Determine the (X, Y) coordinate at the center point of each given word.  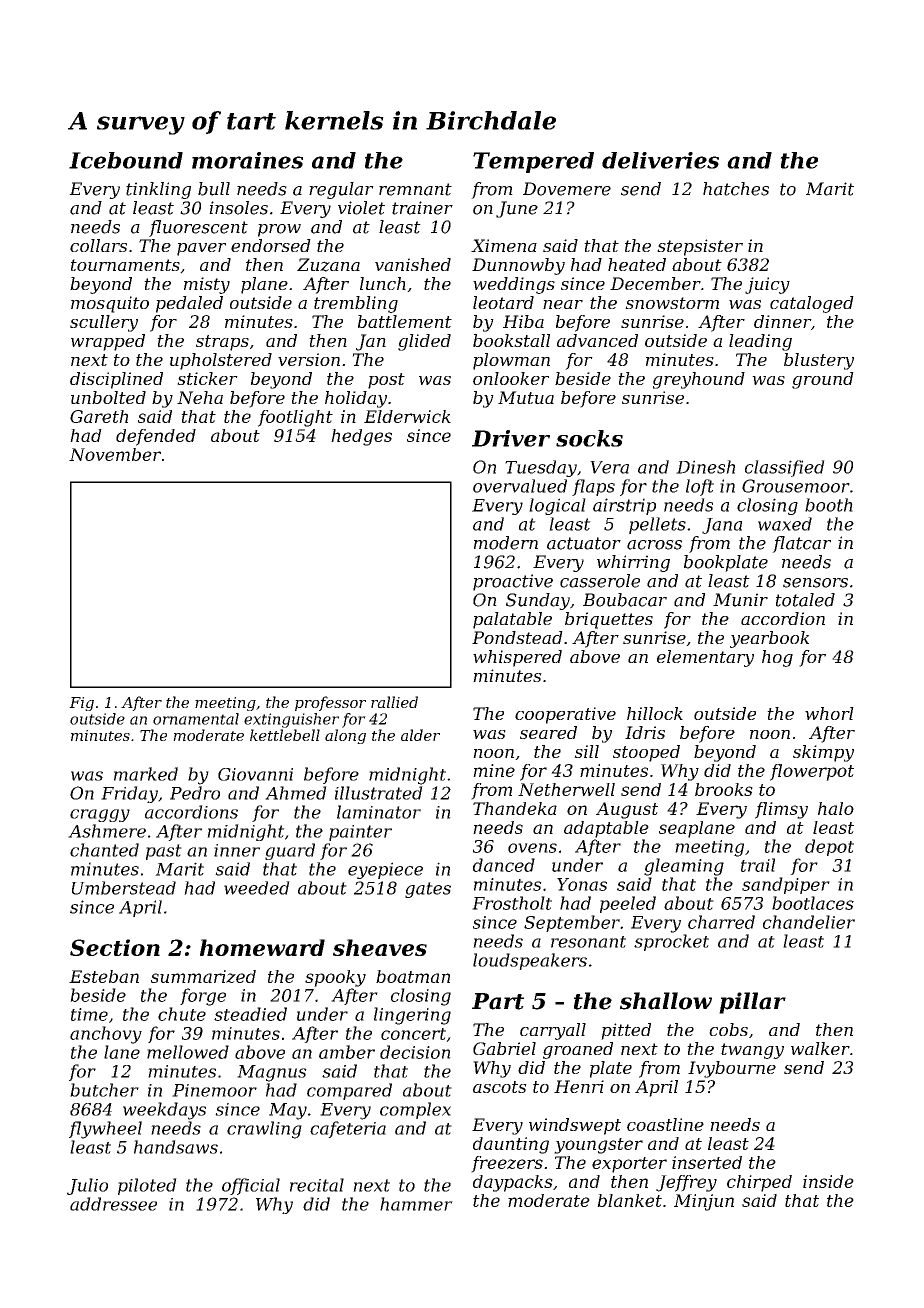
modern (506, 543)
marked (146, 774)
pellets (657, 525)
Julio (87, 1186)
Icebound (126, 160)
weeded (257, 888)
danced (504, 865)
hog (777, 658)
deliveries (660, 160)
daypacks (513, 1183)
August (627, 810)
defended (156, 437)
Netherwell (566, 789)
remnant (415, 189)
